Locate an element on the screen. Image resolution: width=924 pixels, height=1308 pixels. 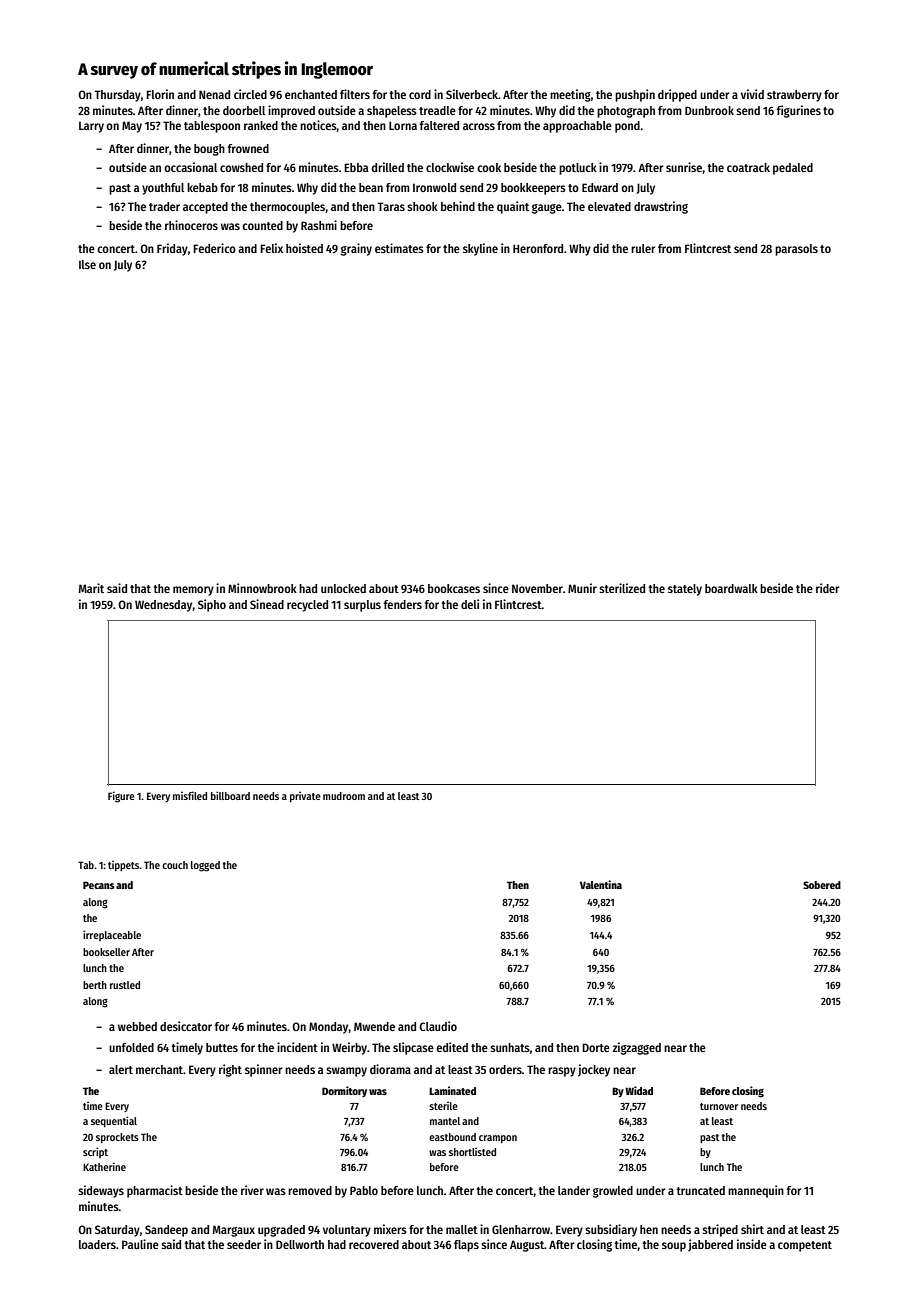
memory is located at coordinates (193, 591).
